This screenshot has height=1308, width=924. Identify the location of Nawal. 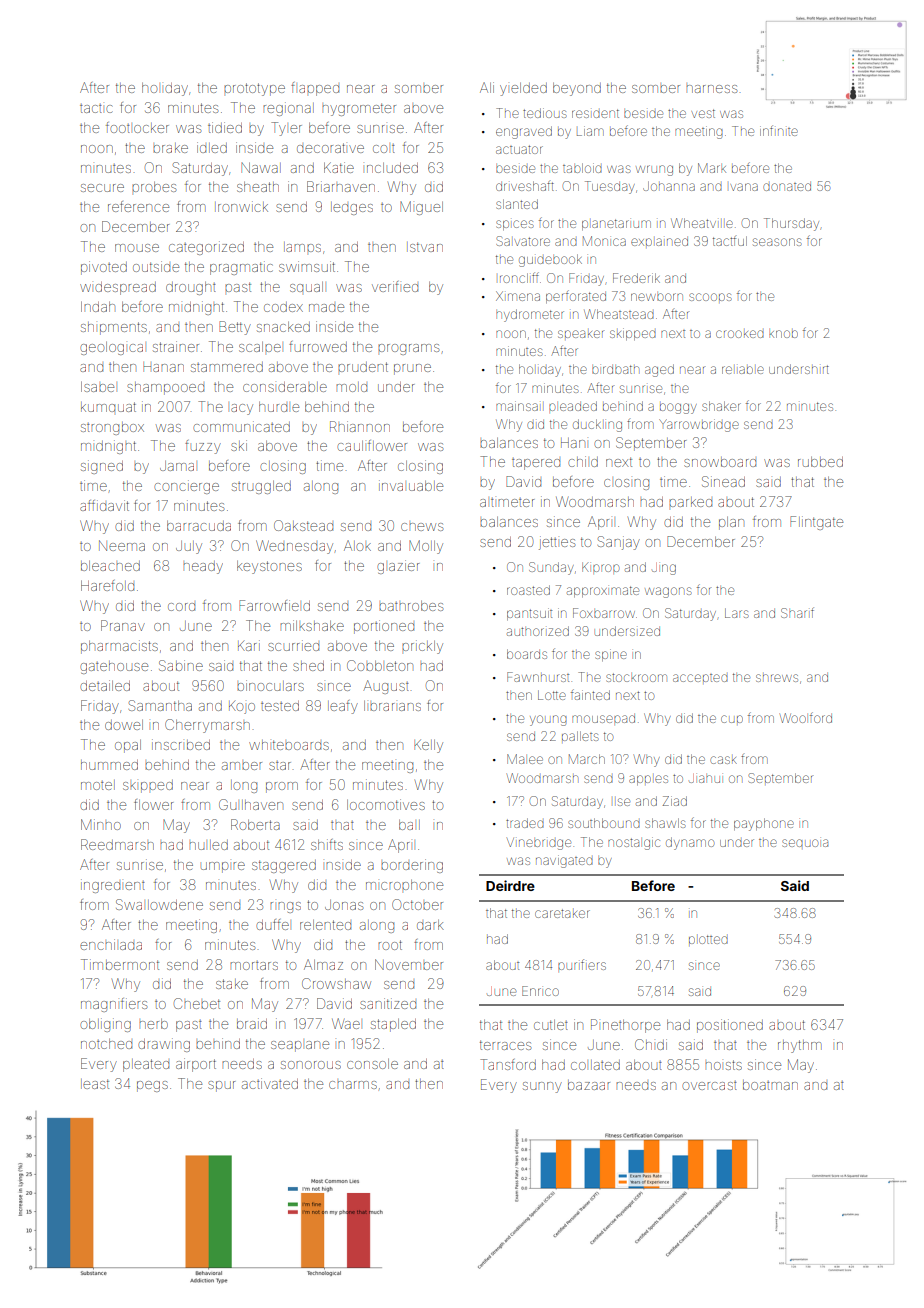
(261, 168).
